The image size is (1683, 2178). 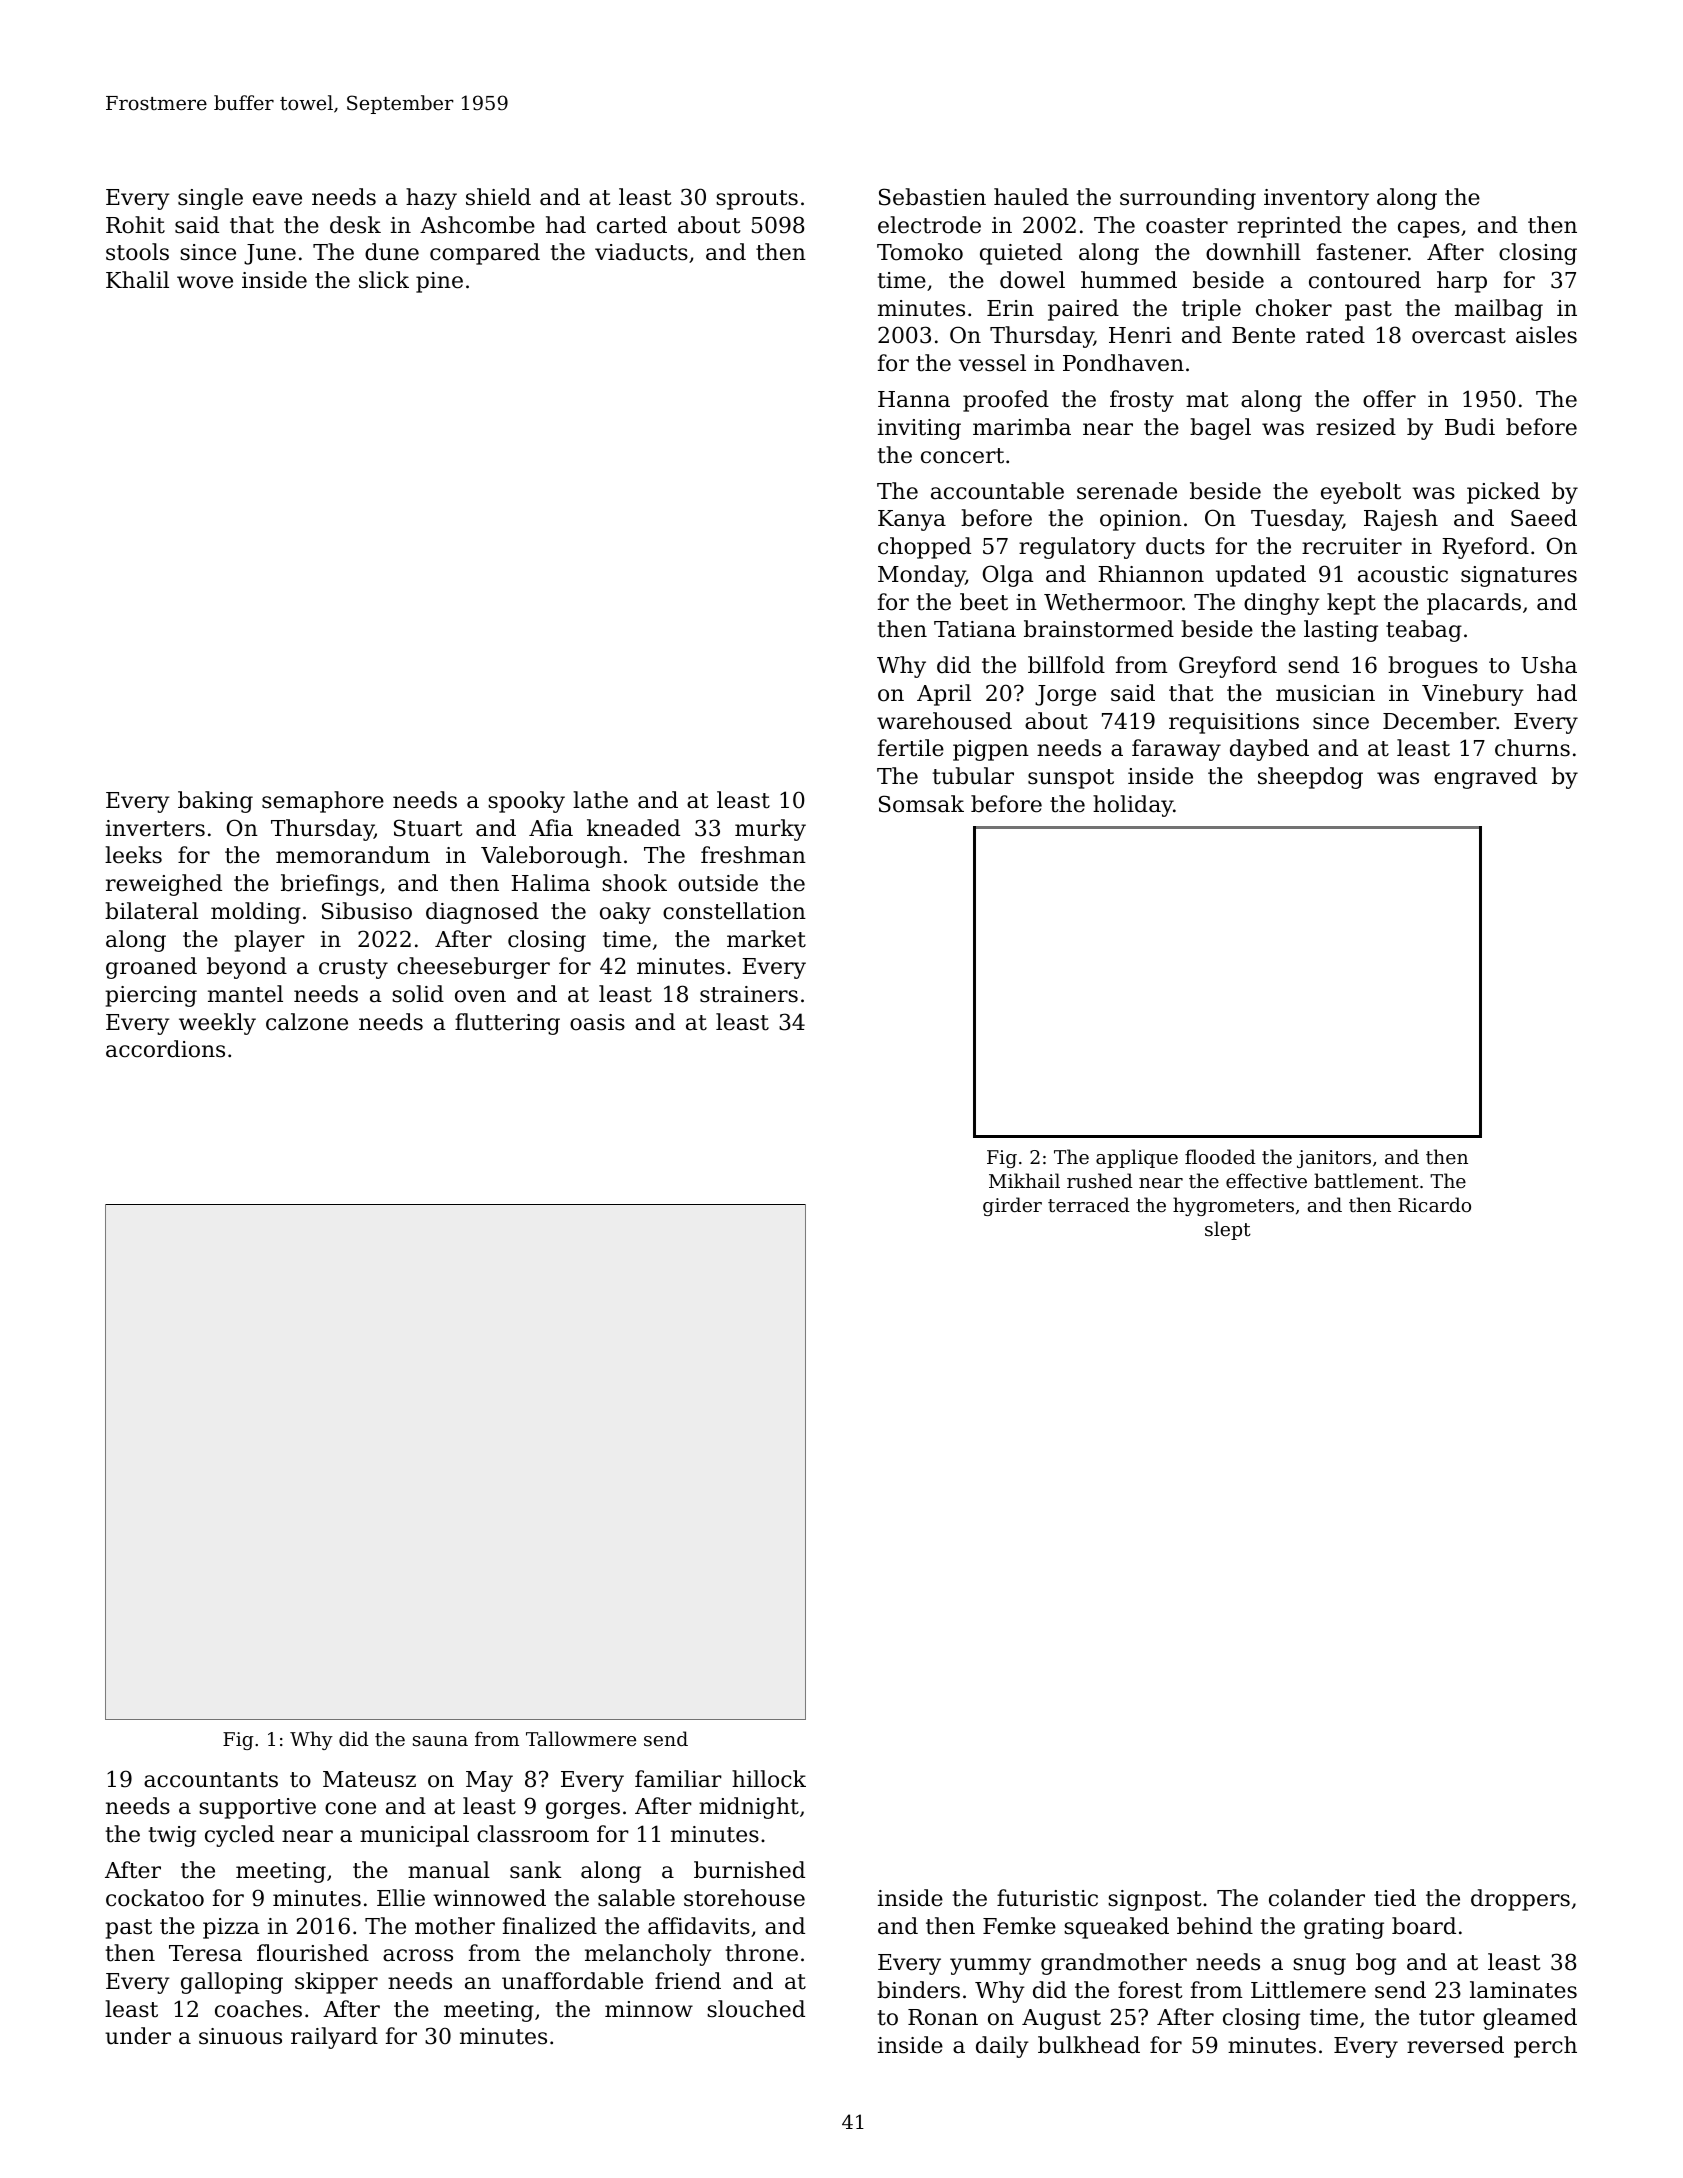 I want to click on girder, so click(x=1012, y=1206).
